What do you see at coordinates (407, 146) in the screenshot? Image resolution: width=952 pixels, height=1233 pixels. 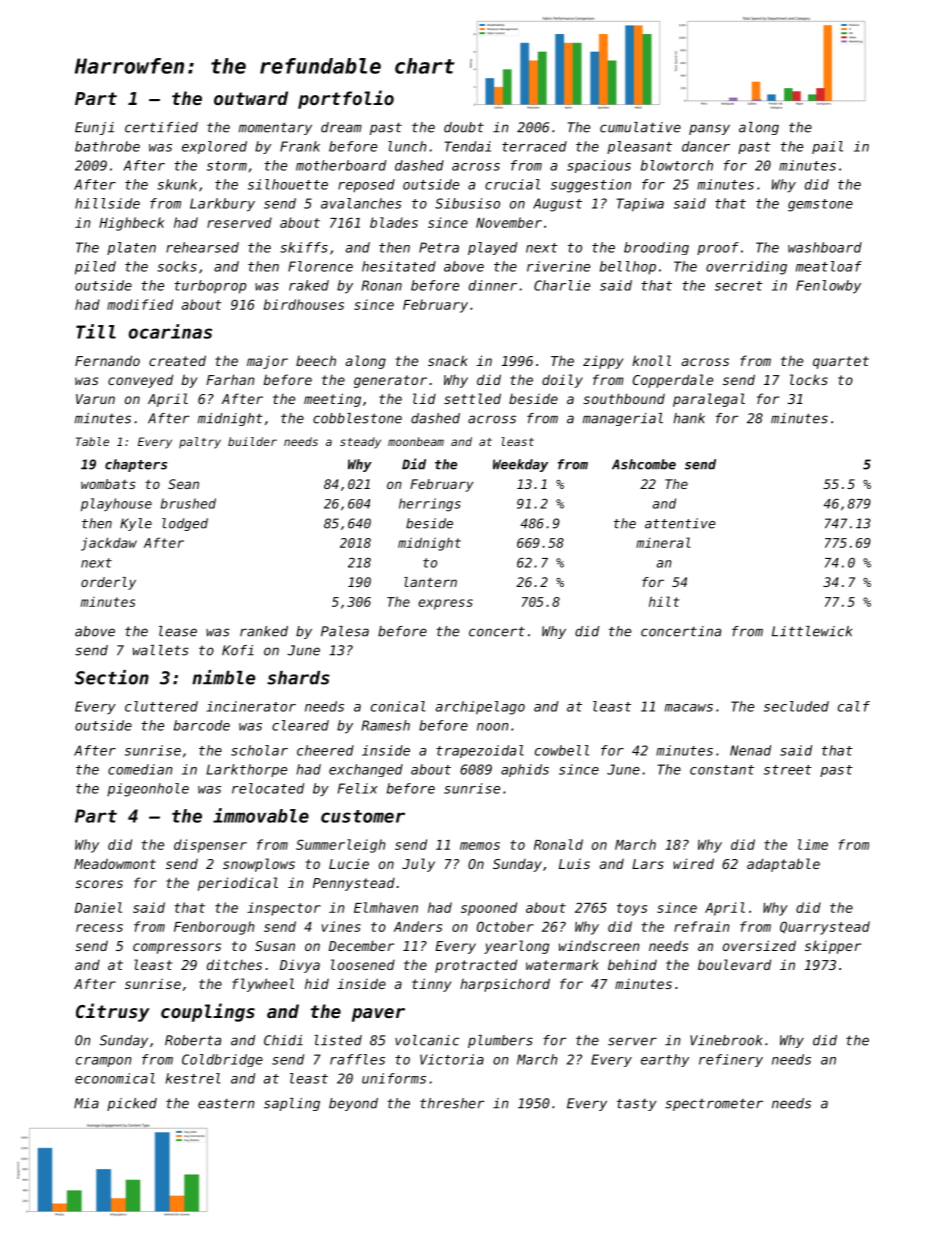 I see `lunch` at bounding box center [407, 146].
